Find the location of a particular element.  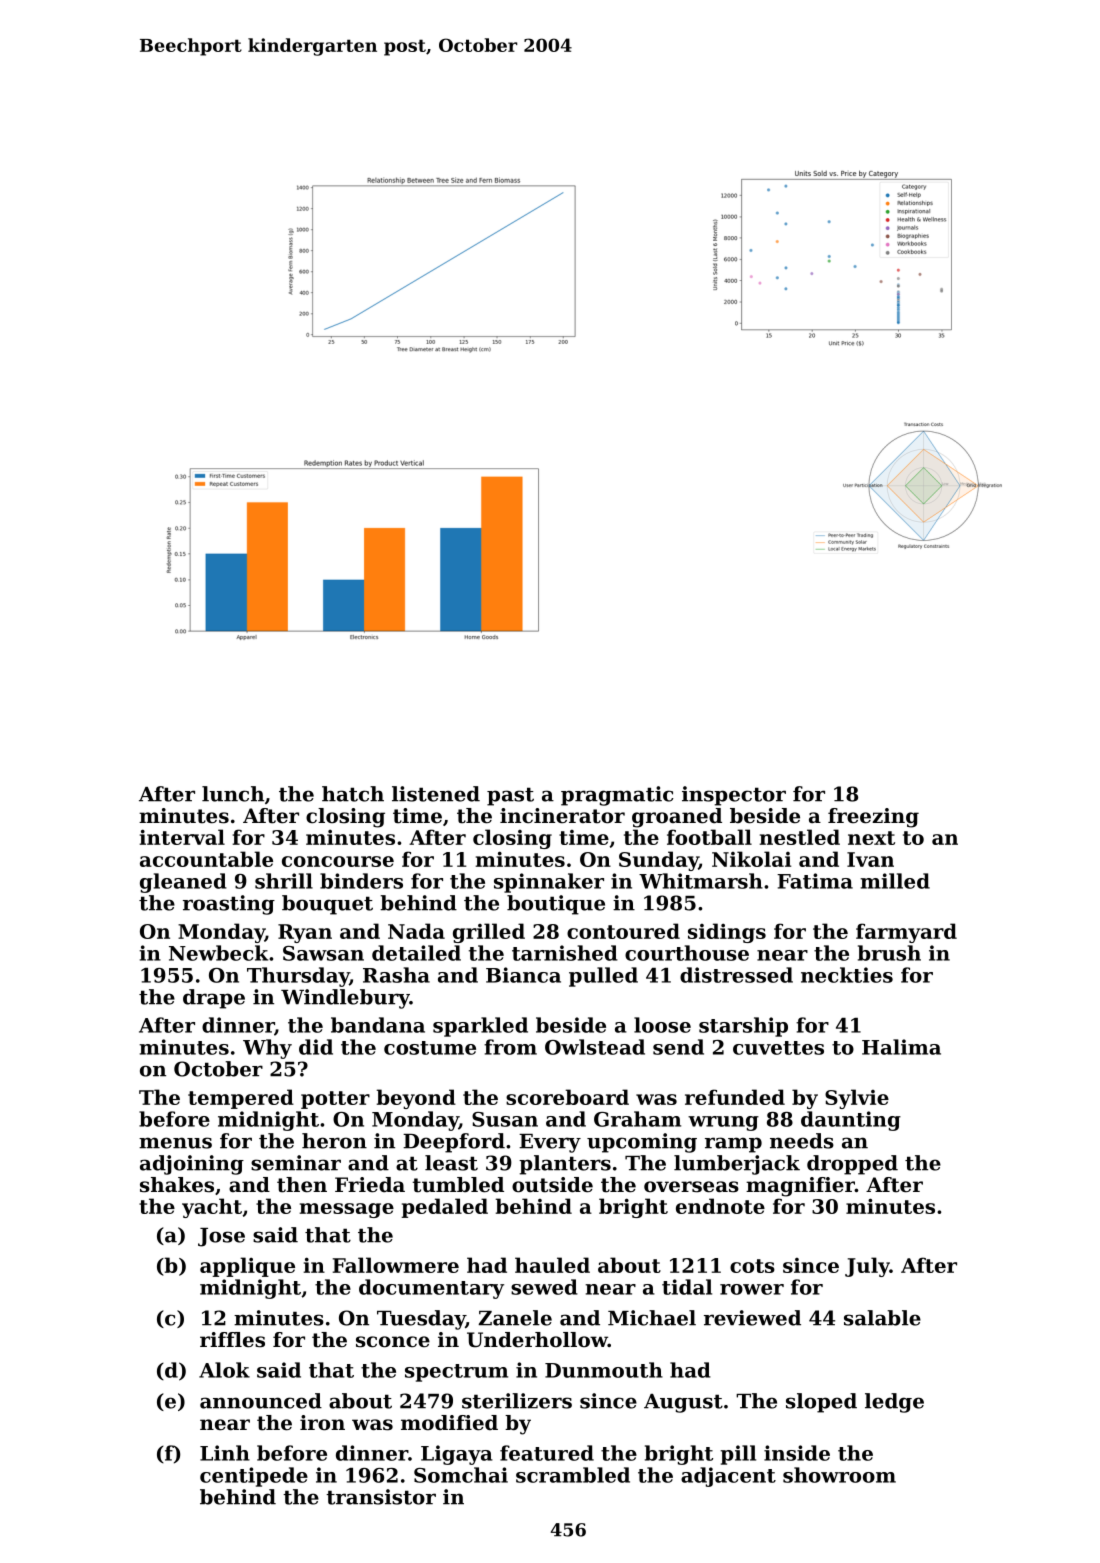

interval is located at coordinates (182, 837).
